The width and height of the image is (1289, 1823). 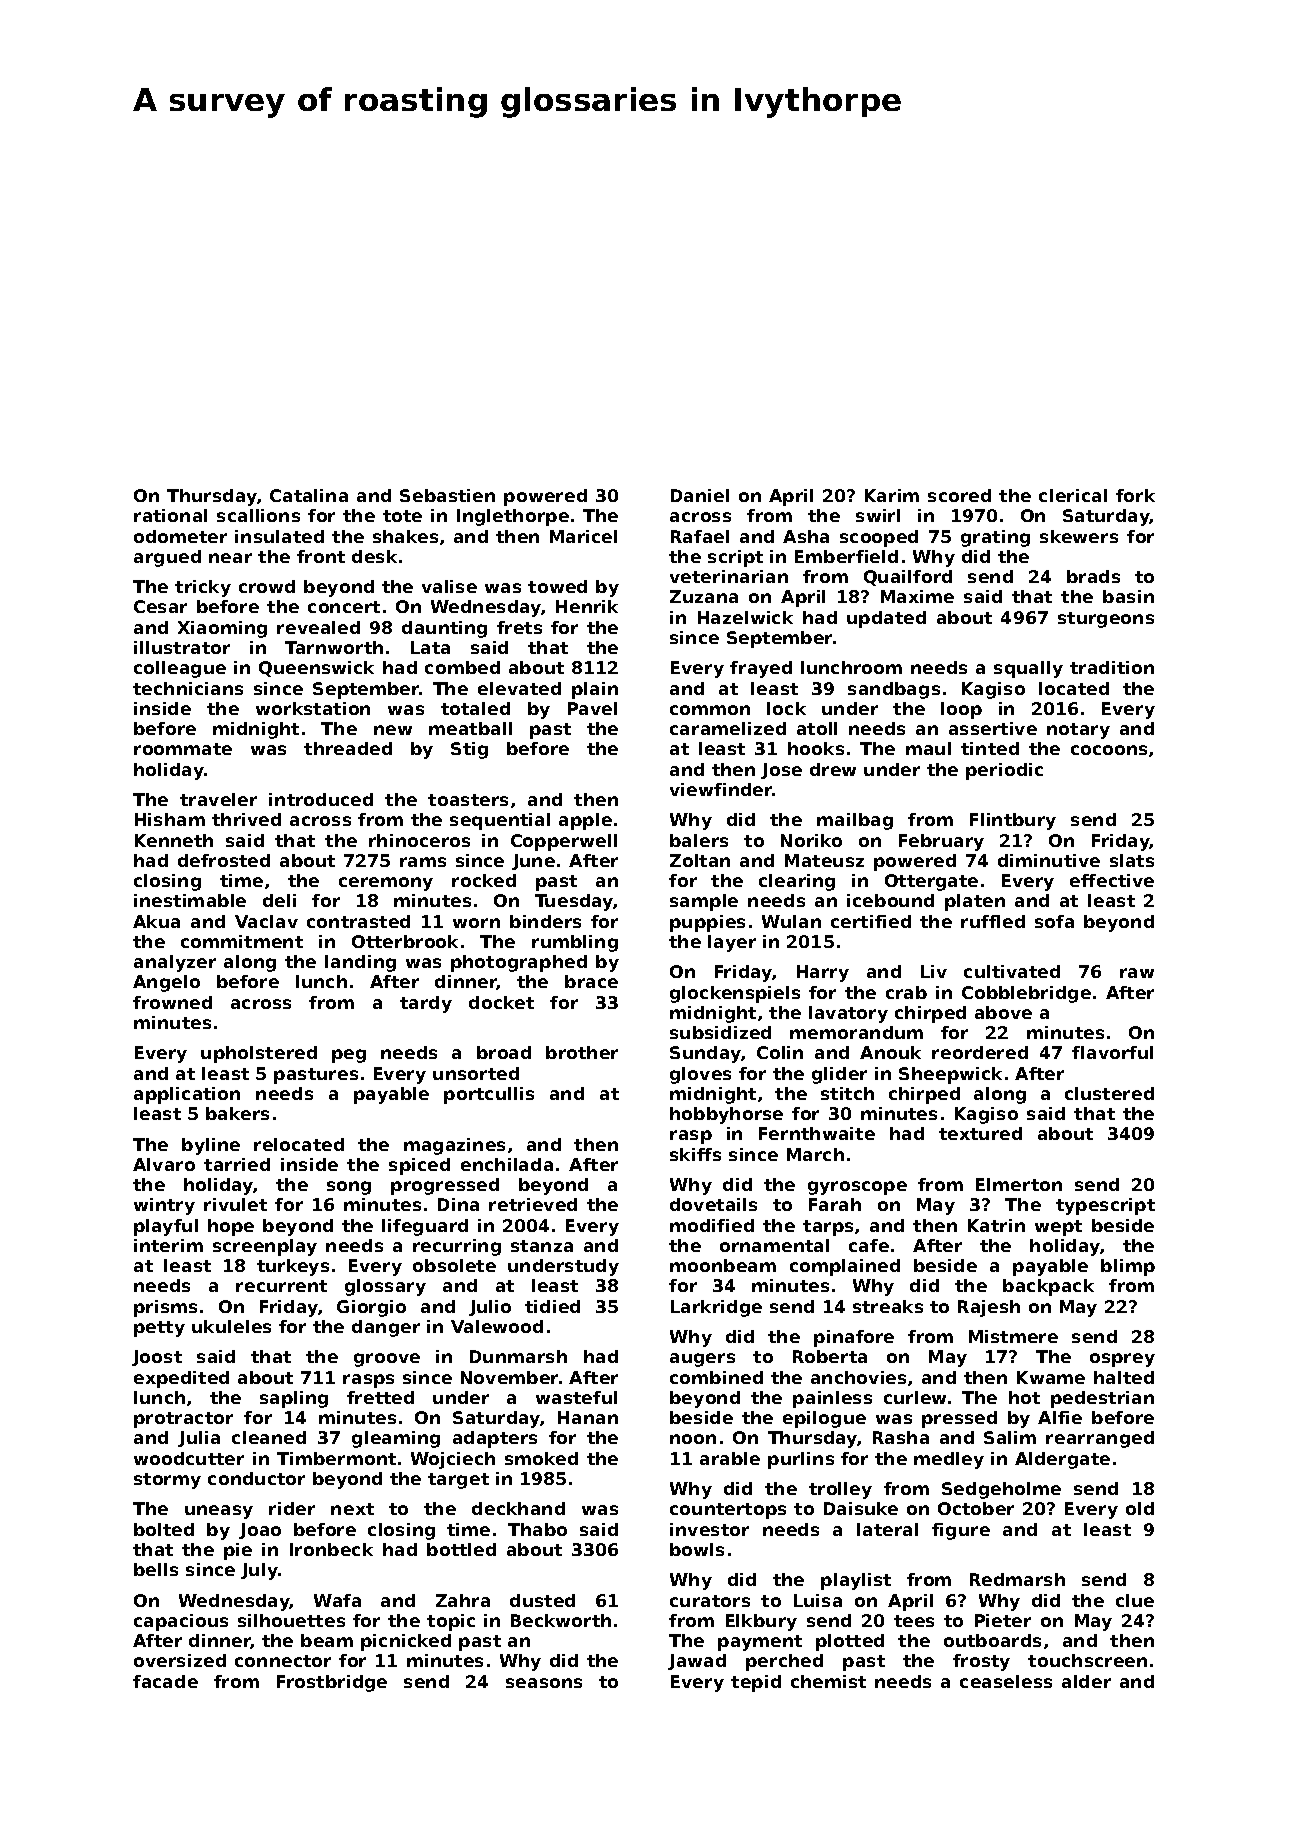 What do you see at coordinates (168, 1245) in the image?
I see `interim` at bounding box center [168, 1245].
